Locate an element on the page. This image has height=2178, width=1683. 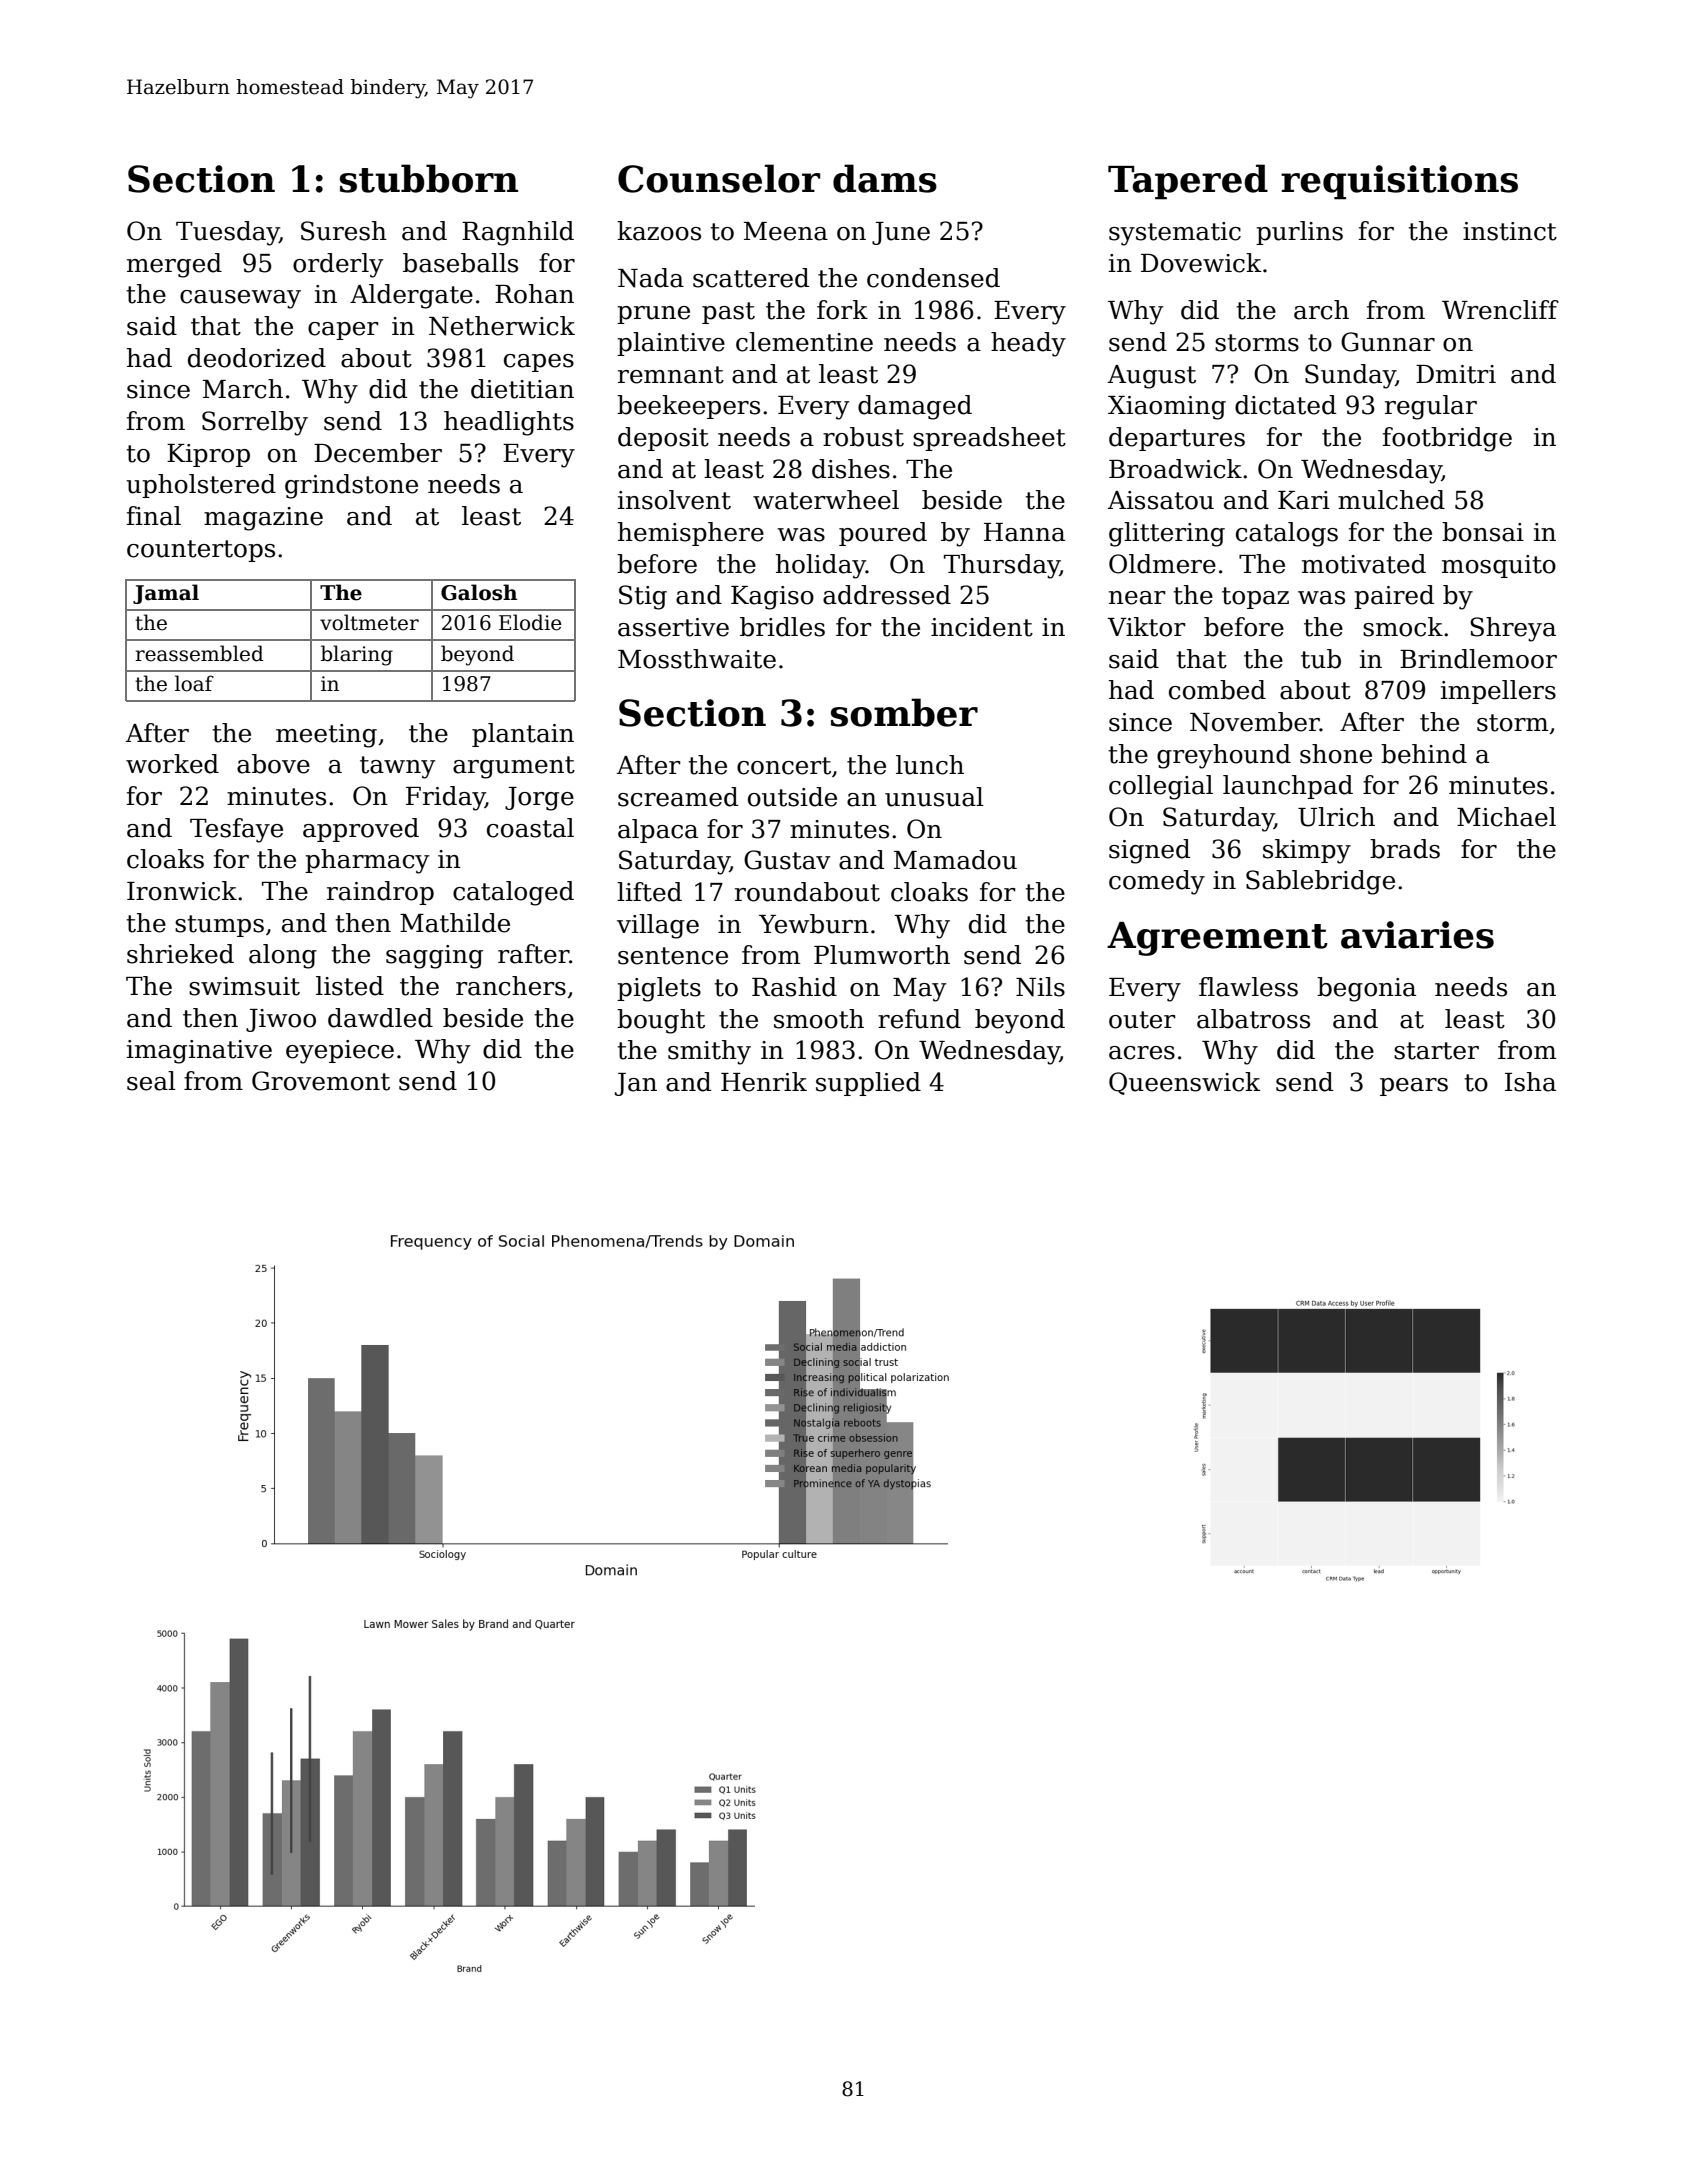
Kari is located at coordinates (1304, 500).
